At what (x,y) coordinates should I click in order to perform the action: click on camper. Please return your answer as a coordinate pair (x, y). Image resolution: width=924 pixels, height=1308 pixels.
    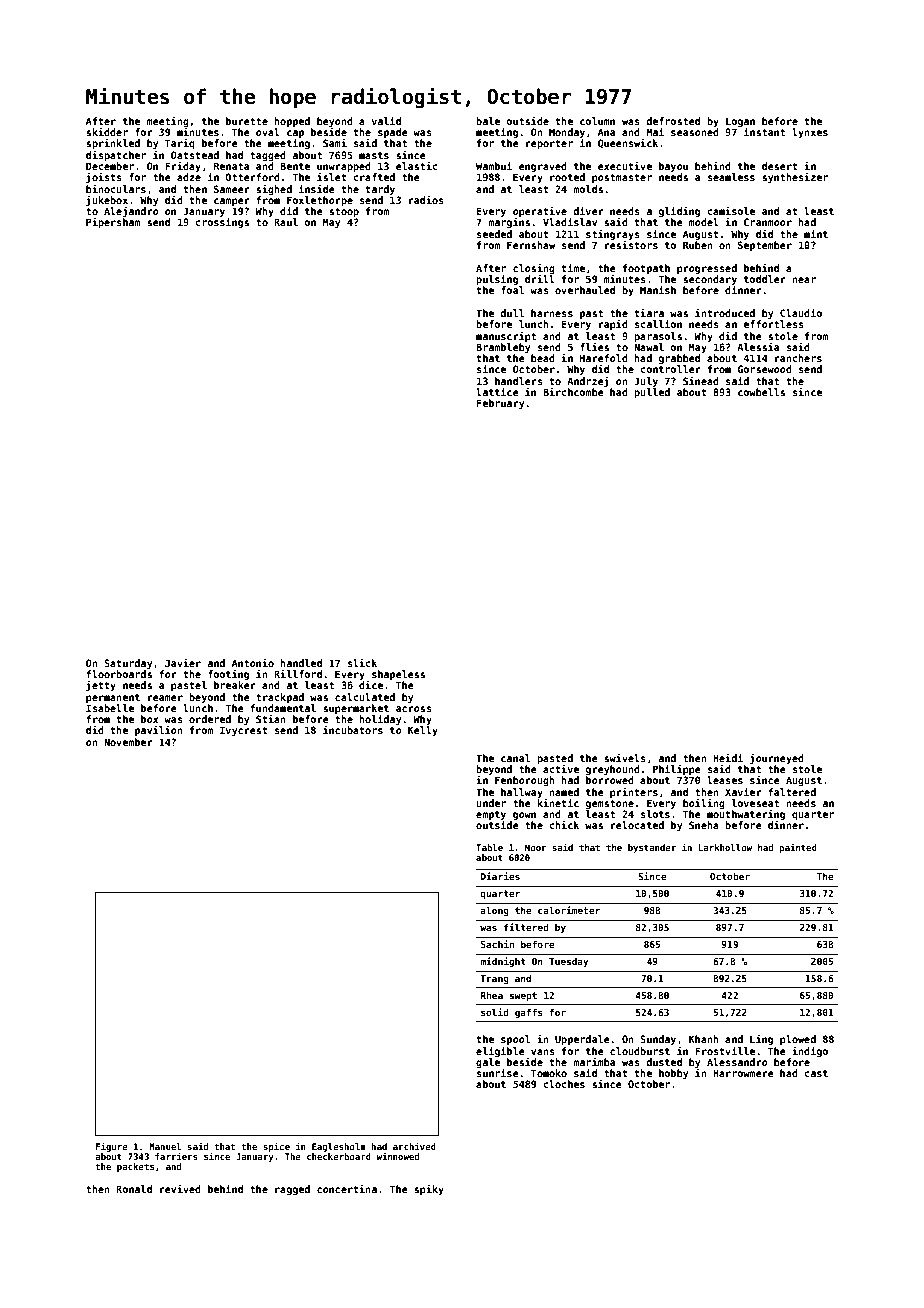
    Looking at the image, I should click on (232, 202).
